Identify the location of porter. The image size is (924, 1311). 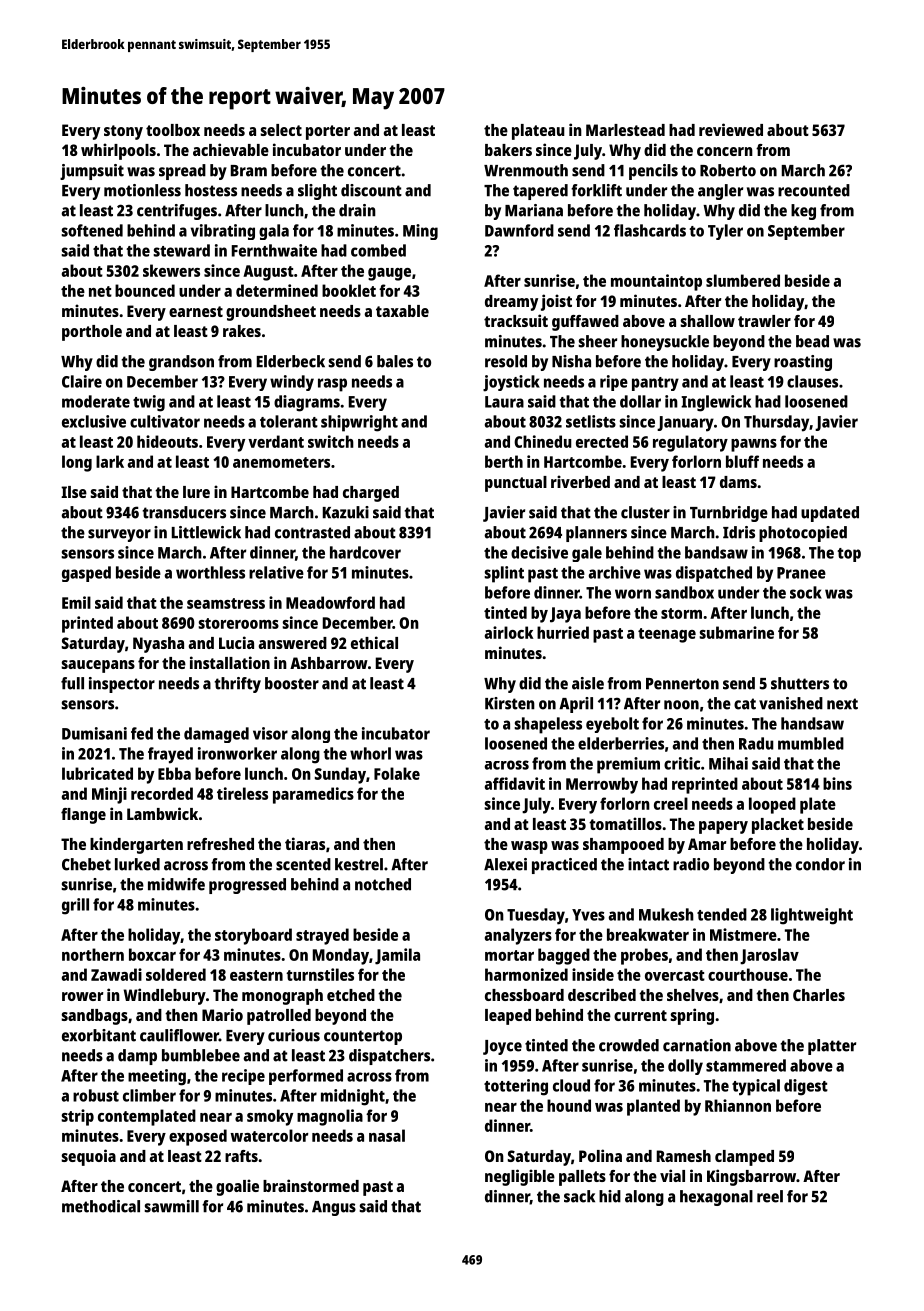
(328, 132).
